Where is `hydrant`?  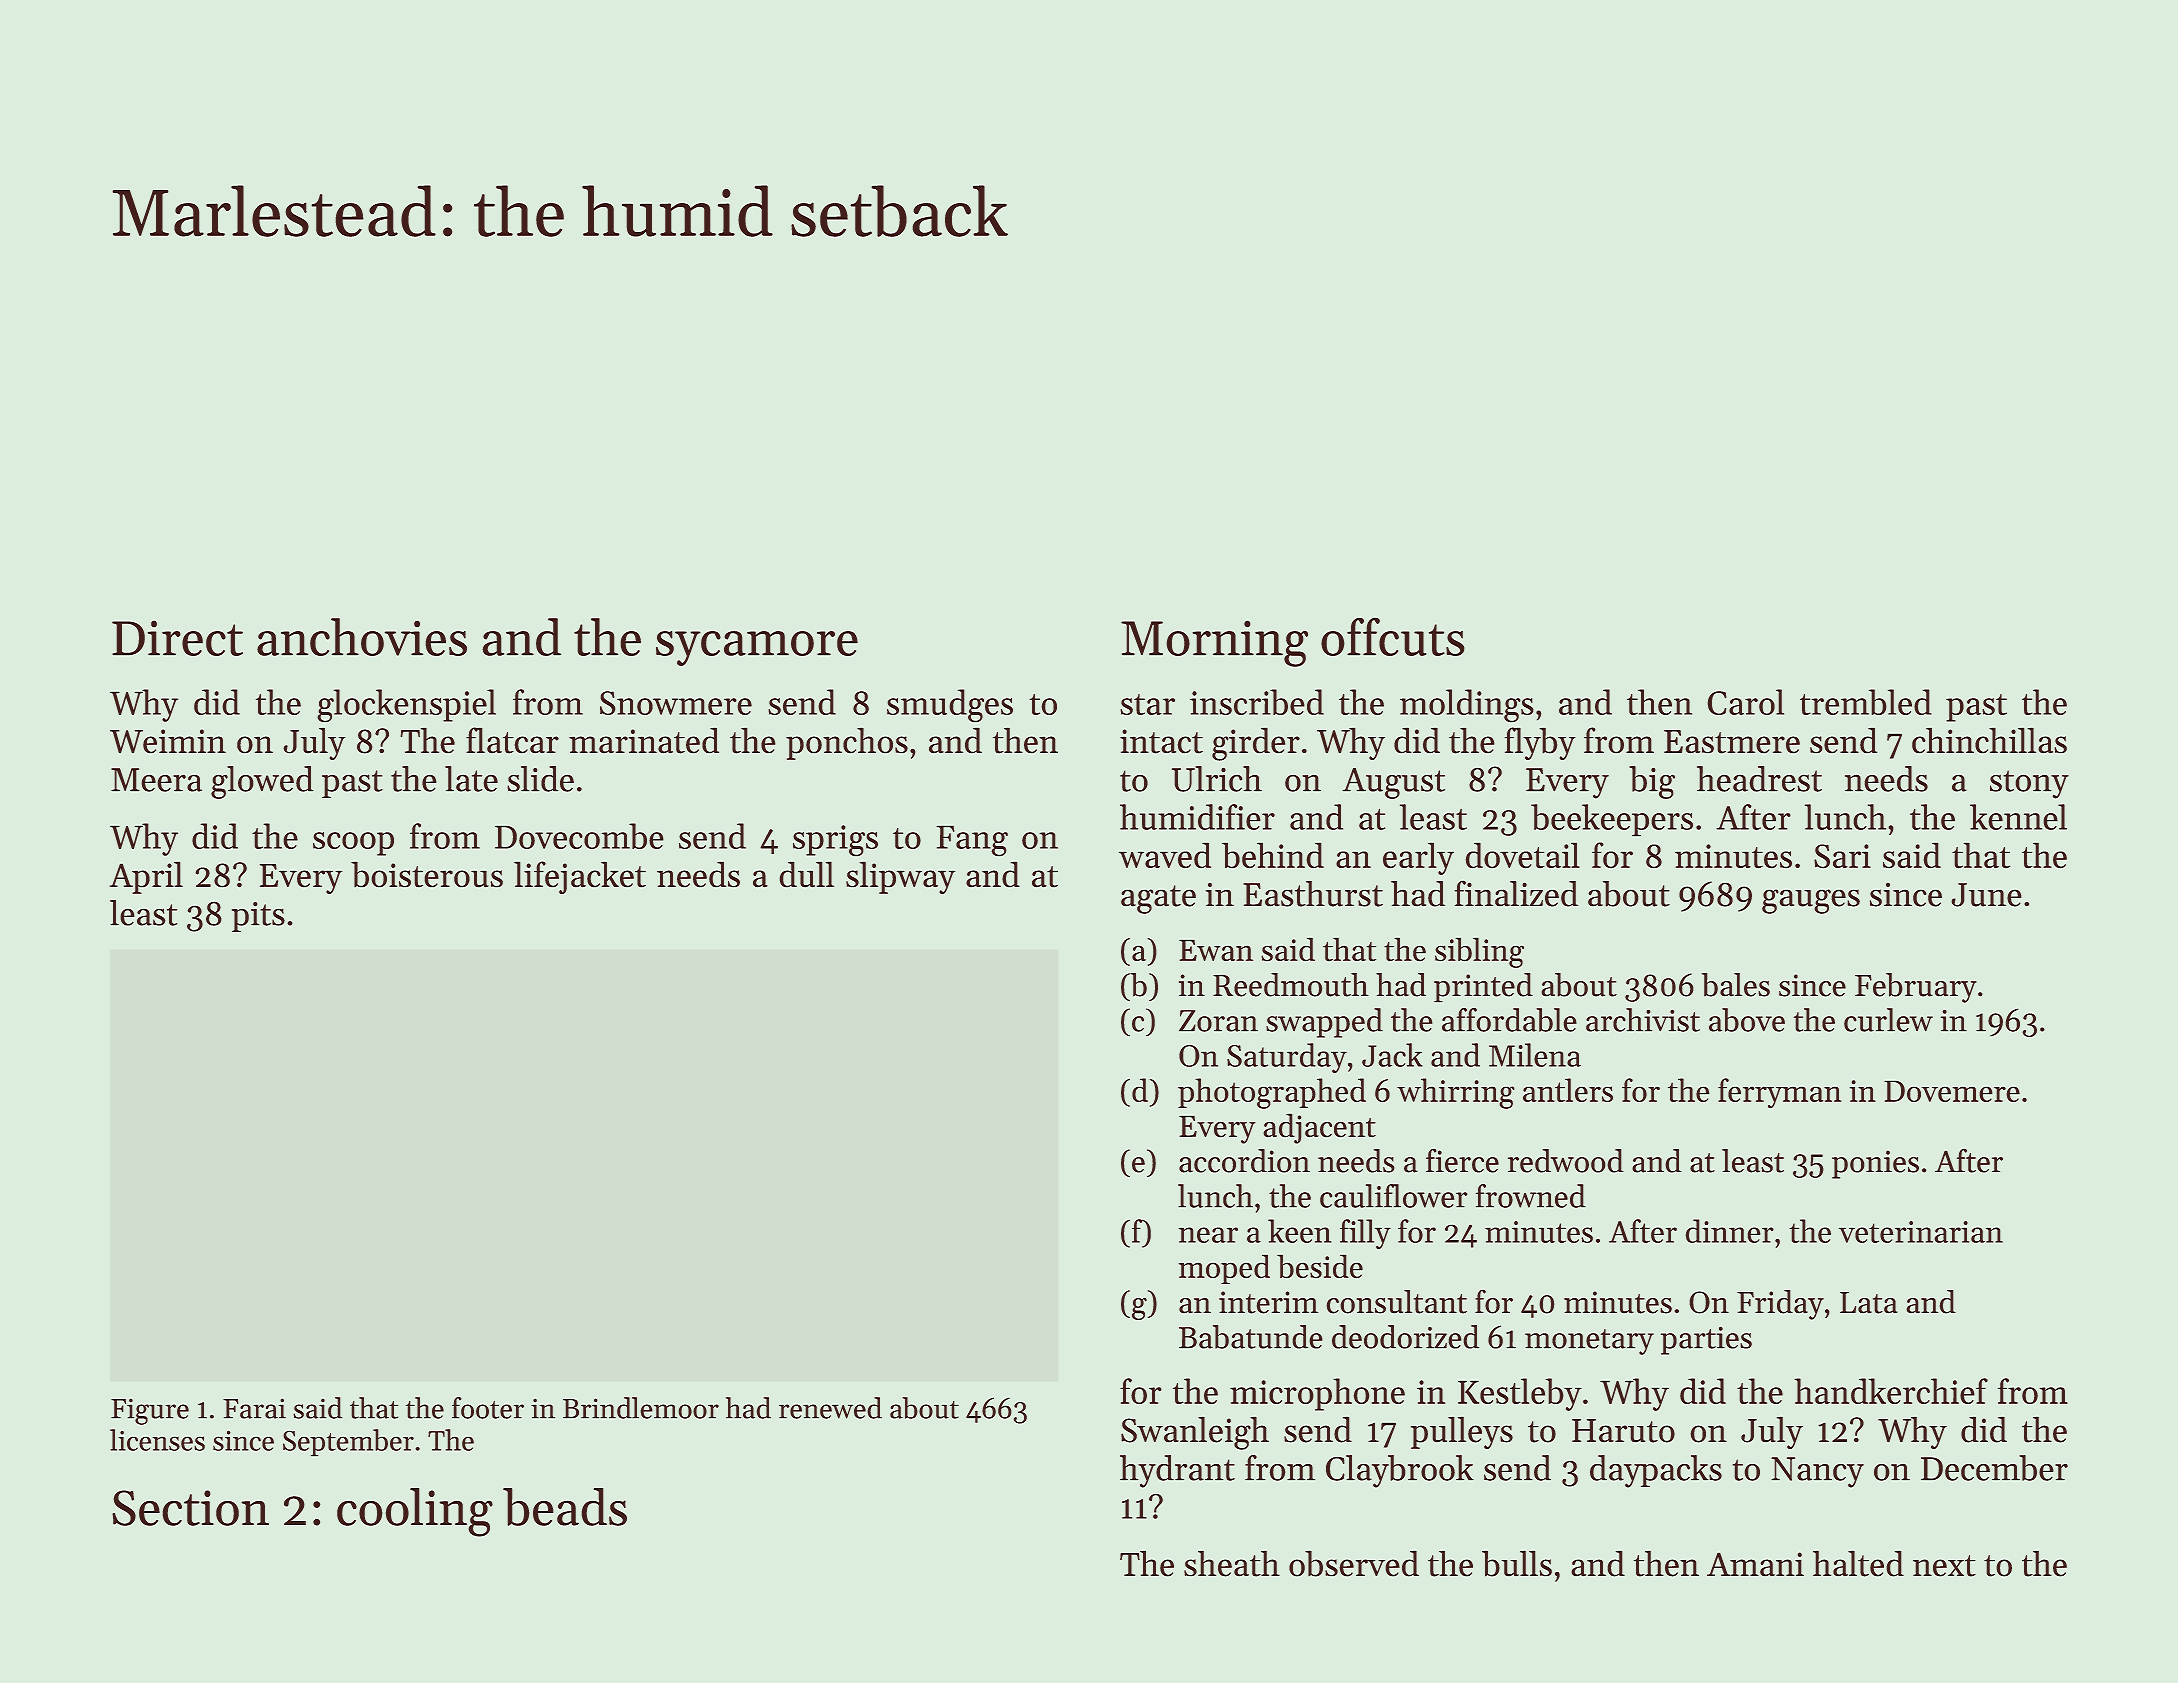
hydrant is located at coordinates (1177, 1471).
